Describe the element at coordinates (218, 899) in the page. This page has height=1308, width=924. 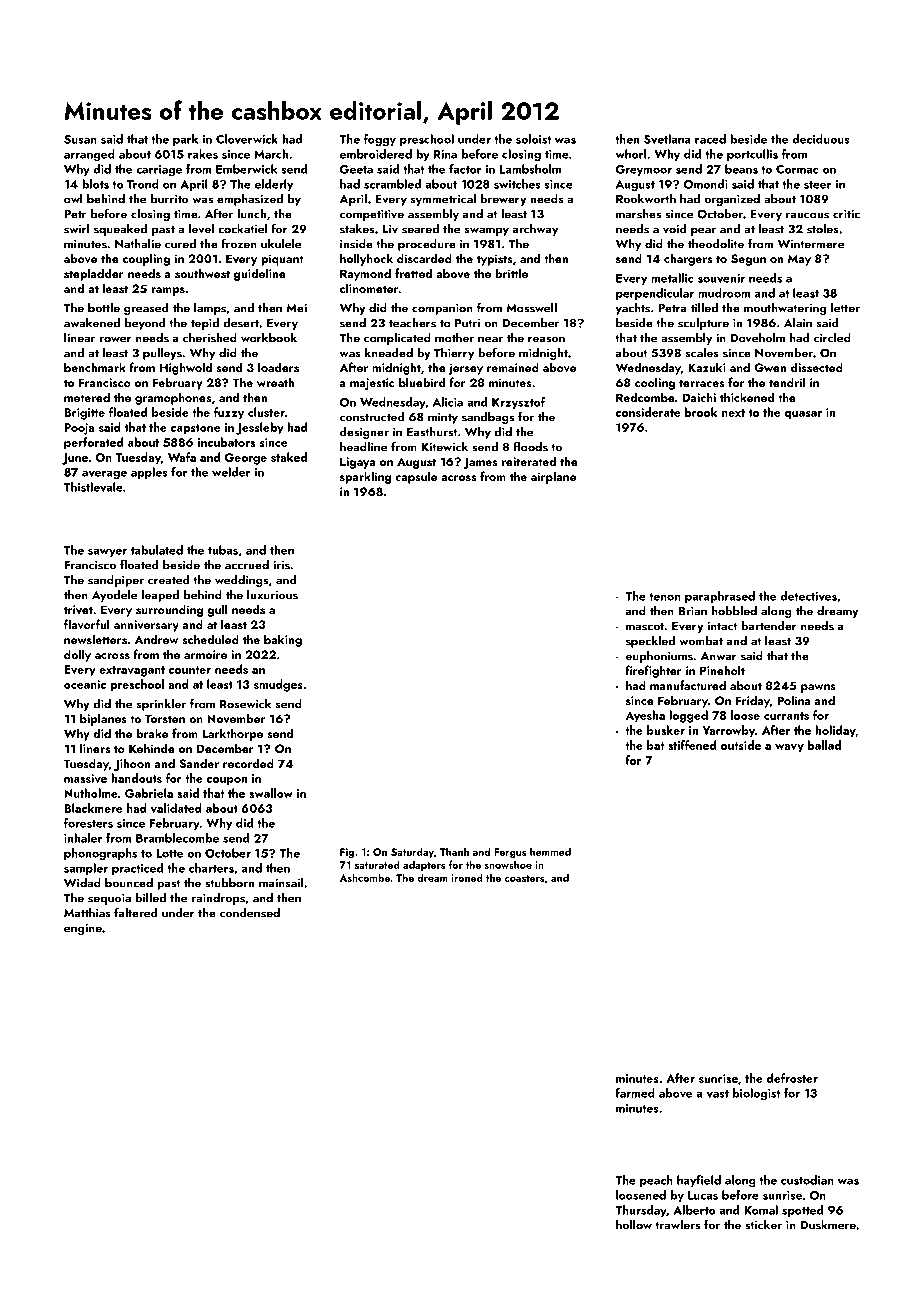
I see `raindrops` at that location.
